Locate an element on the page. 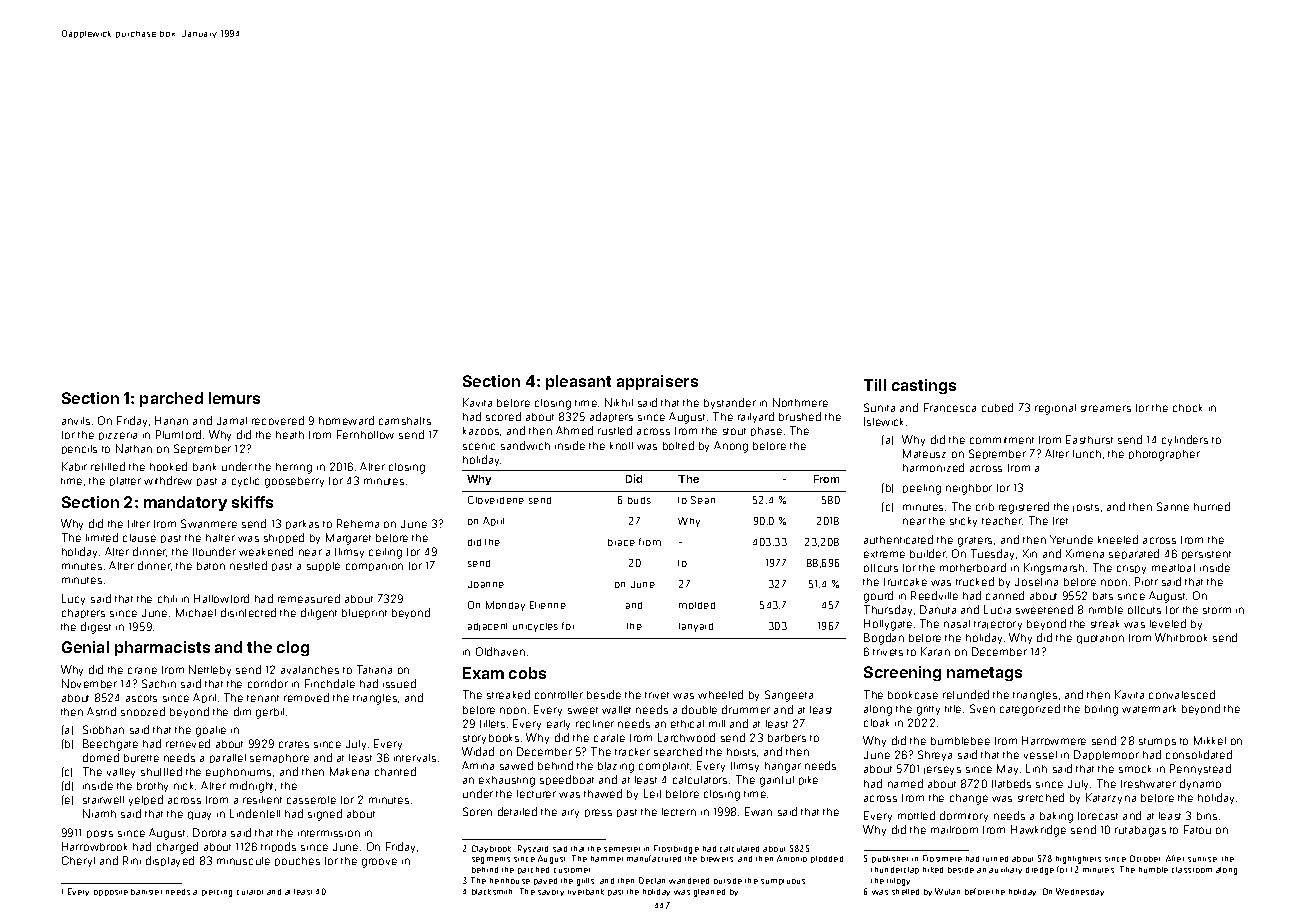 Image resolution: width=1308 pixels, height=924 pixels. snoozed is located at coordinates (143, 711).
